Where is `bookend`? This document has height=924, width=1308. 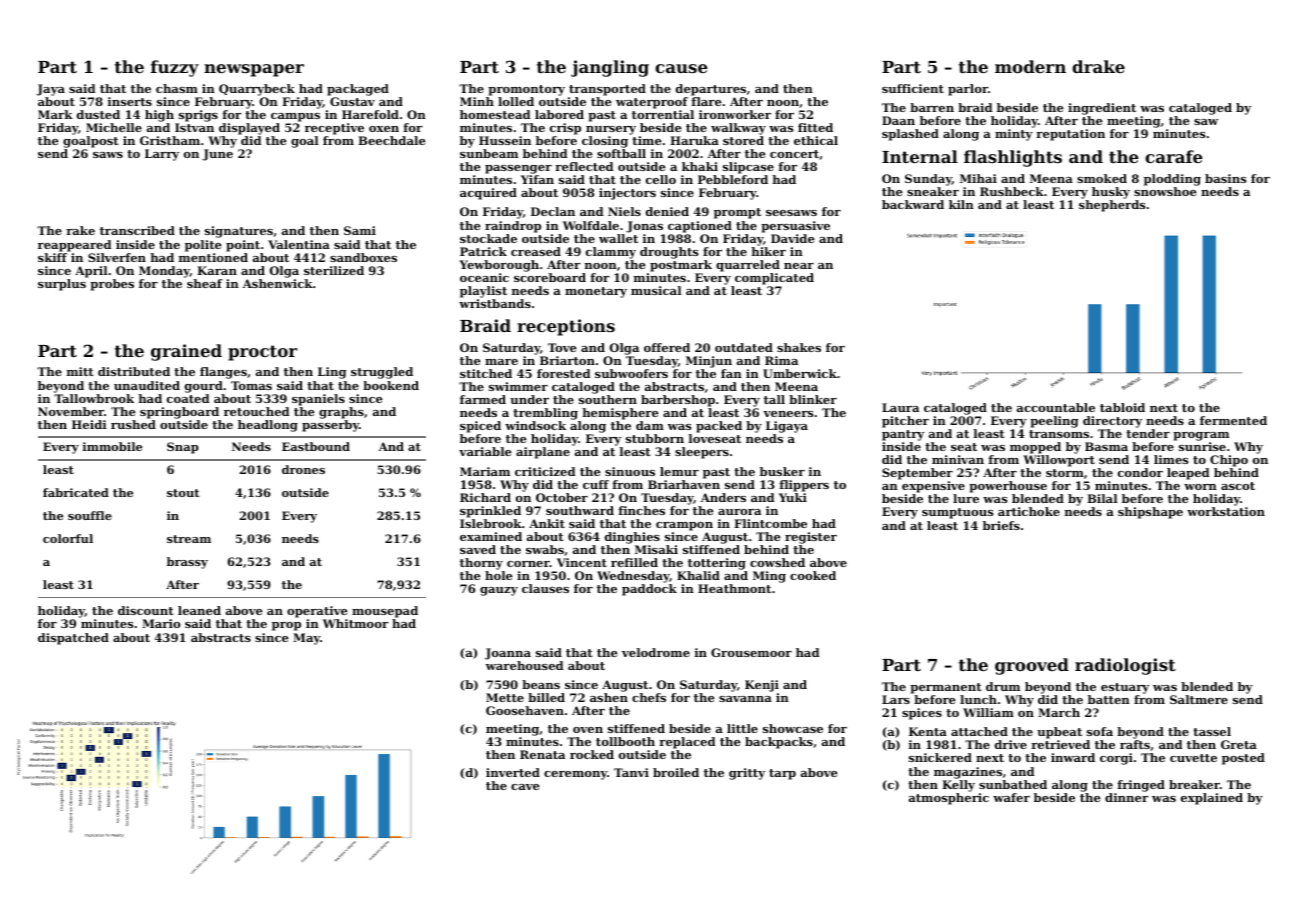
bookend is located at coordinates (391, 385).
